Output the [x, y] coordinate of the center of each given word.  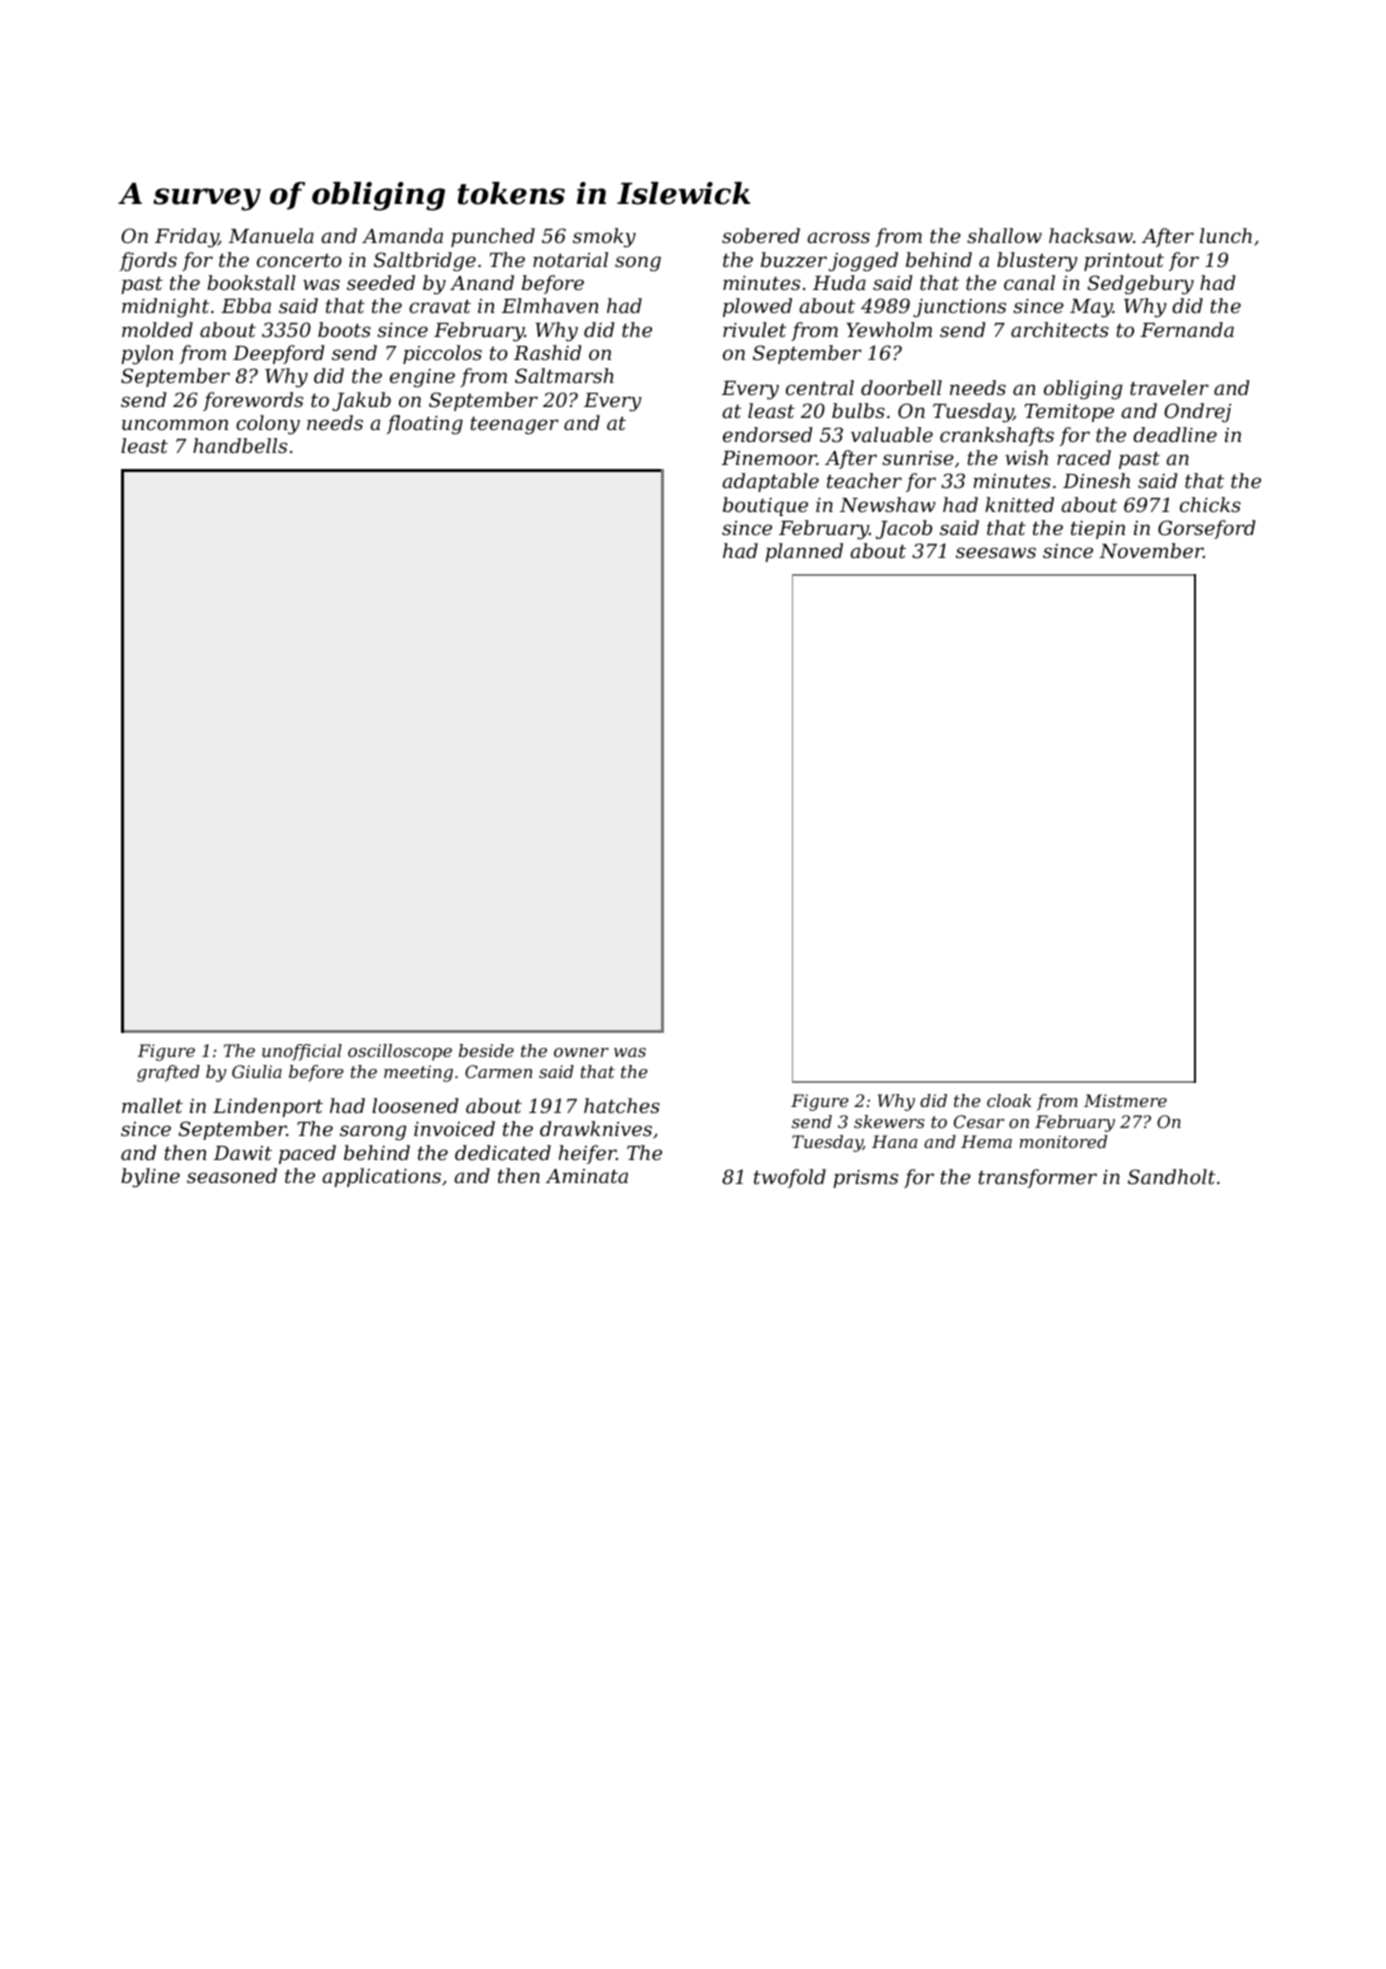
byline [150, 1178]
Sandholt [1171, 1176]
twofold [790, 1178]
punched [493, 237]
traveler [1169, 387]
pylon [147, 355]
